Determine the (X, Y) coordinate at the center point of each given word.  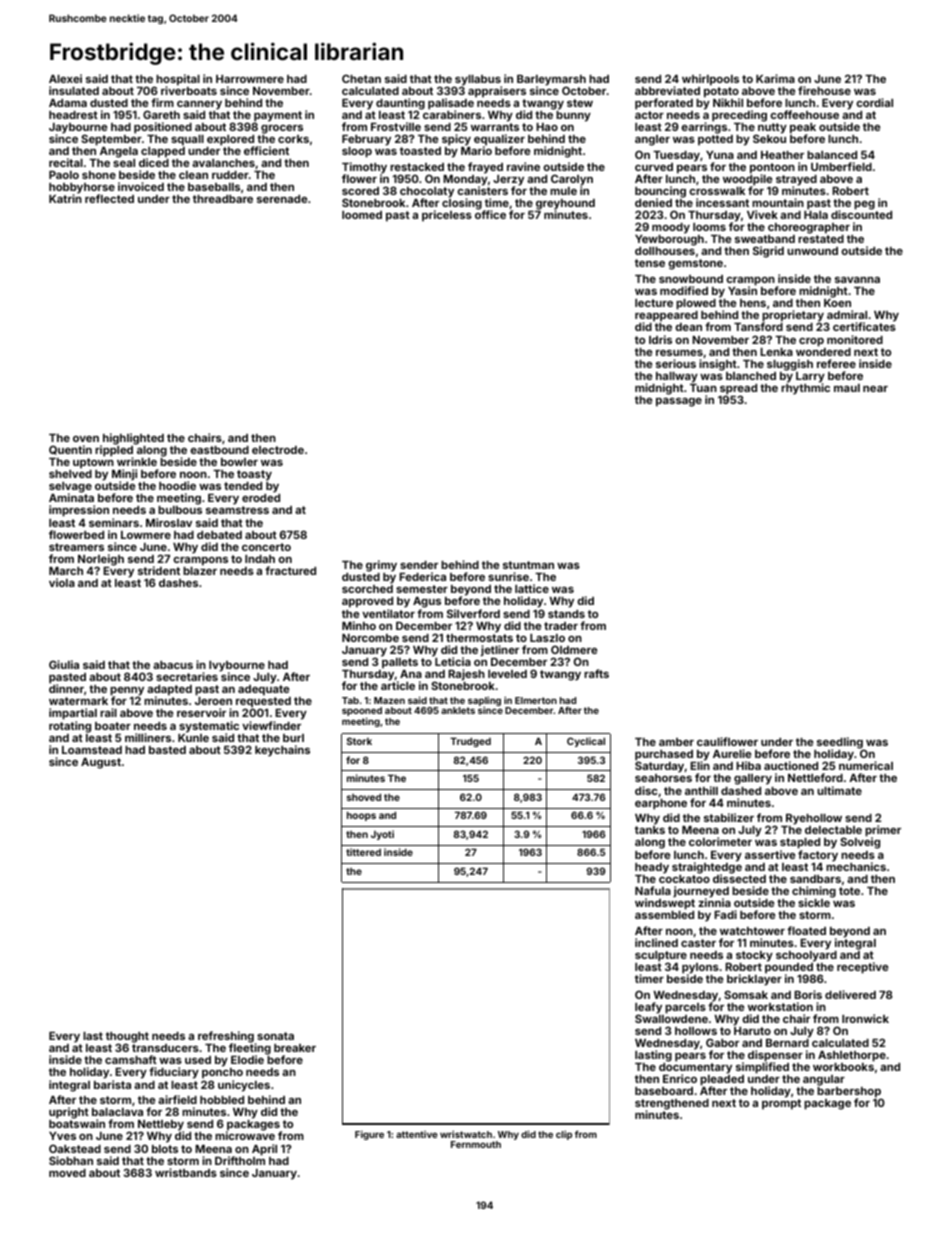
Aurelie (732, 753)
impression (79, 511)
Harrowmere (250, 79)
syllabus (478, 80)
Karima (775, 78)
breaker (295, 1048)
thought (127, 1038)
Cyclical (586, 742)
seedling (841, 743)
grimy (381, 566)
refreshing (227, 1037)
